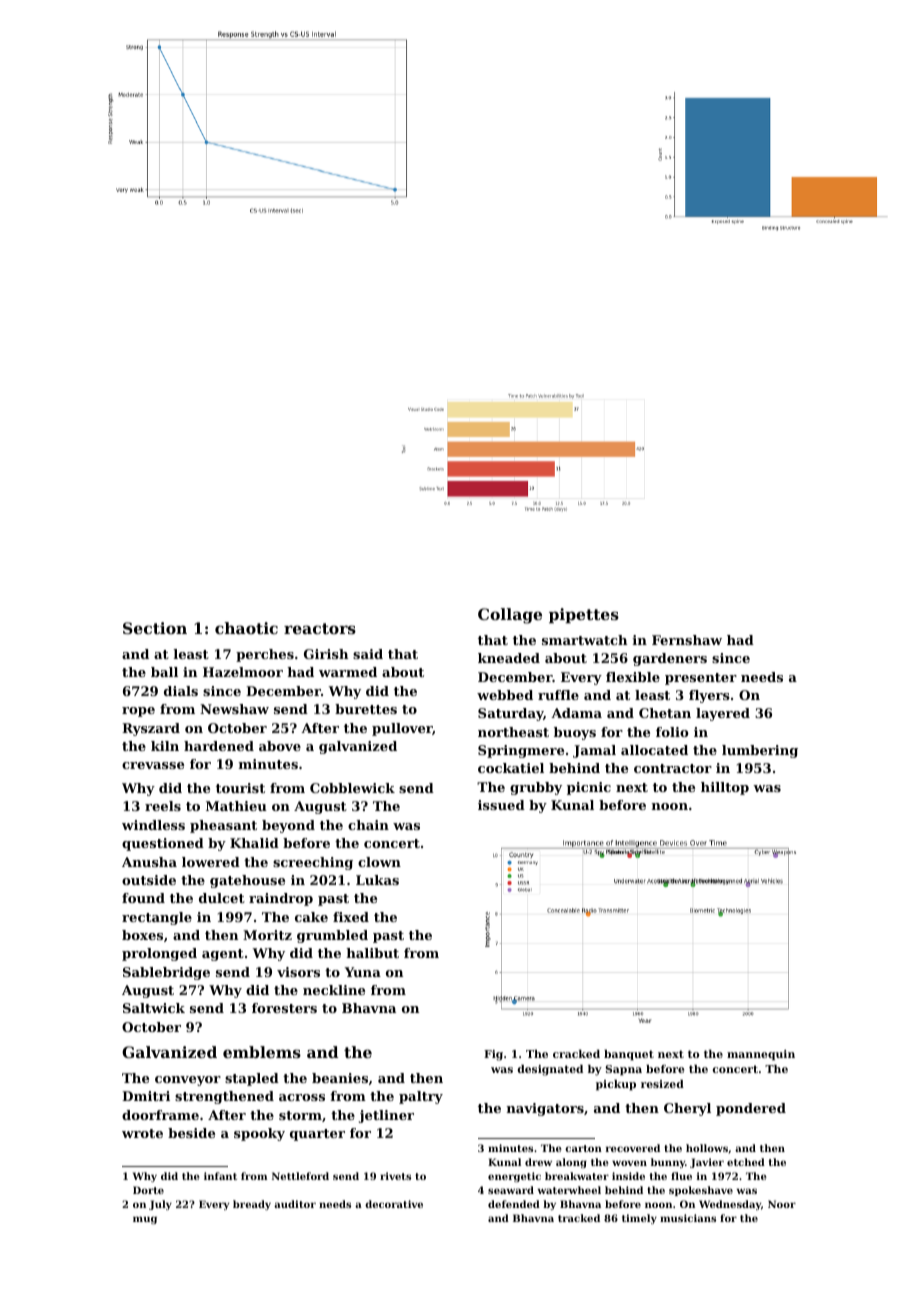 This image has width=924, height=1308. What do you see at coordinates (579, 1218) in the image?
I see `tracked` at bounding box center [579, 1218].
